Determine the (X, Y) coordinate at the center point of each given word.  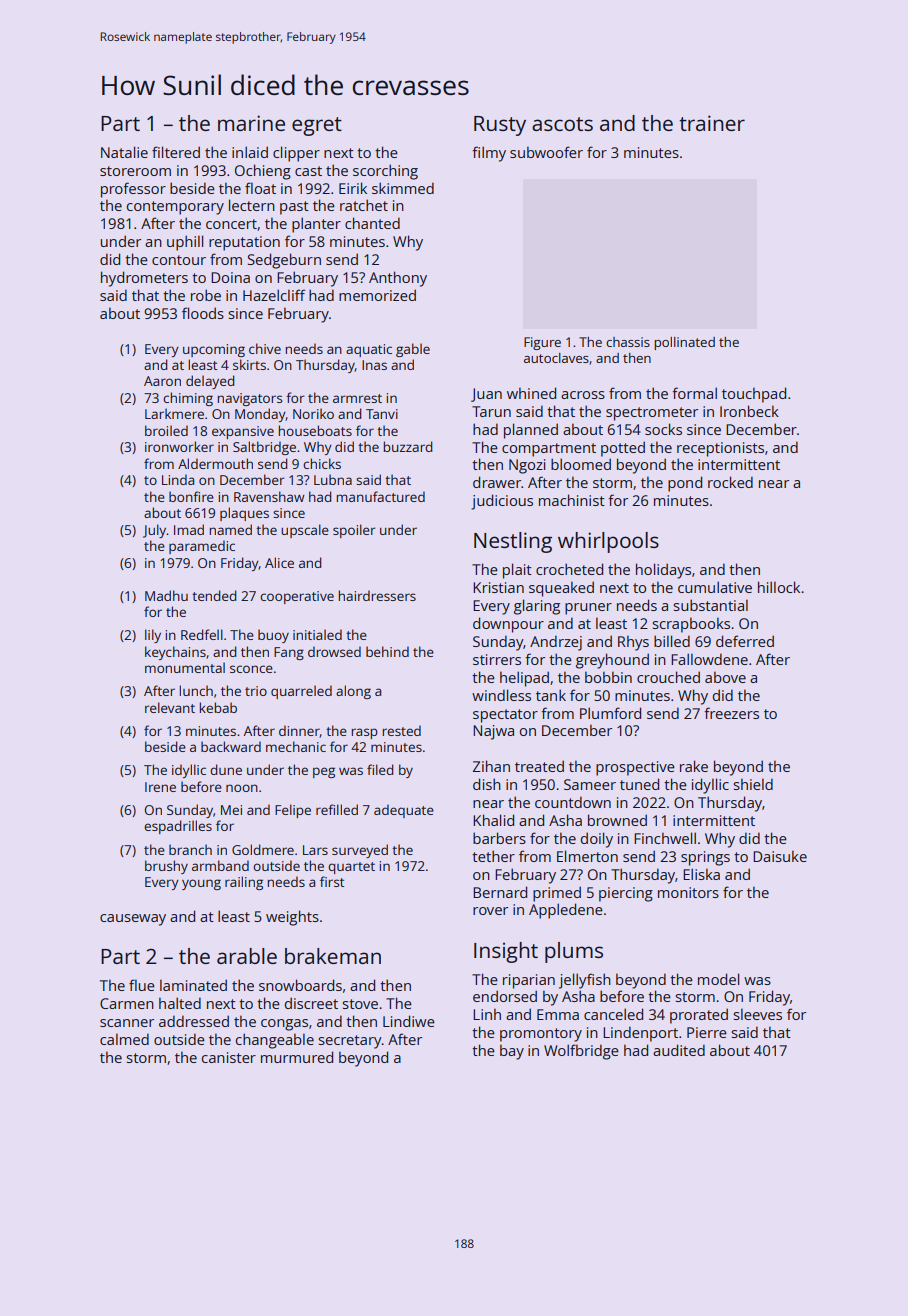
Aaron (162, 381)
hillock (779, 587)
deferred (745, 641)
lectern (252, 205)
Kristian (498, 587)
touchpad (754, 395)
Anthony (398, 279)
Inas (374, 365)
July (155, 531)
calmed (124, 1039)
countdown (573, 802)
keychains (175, 653)
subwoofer (546, 152)
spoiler (354, 531)
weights (292, 918)
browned (617, 820)
